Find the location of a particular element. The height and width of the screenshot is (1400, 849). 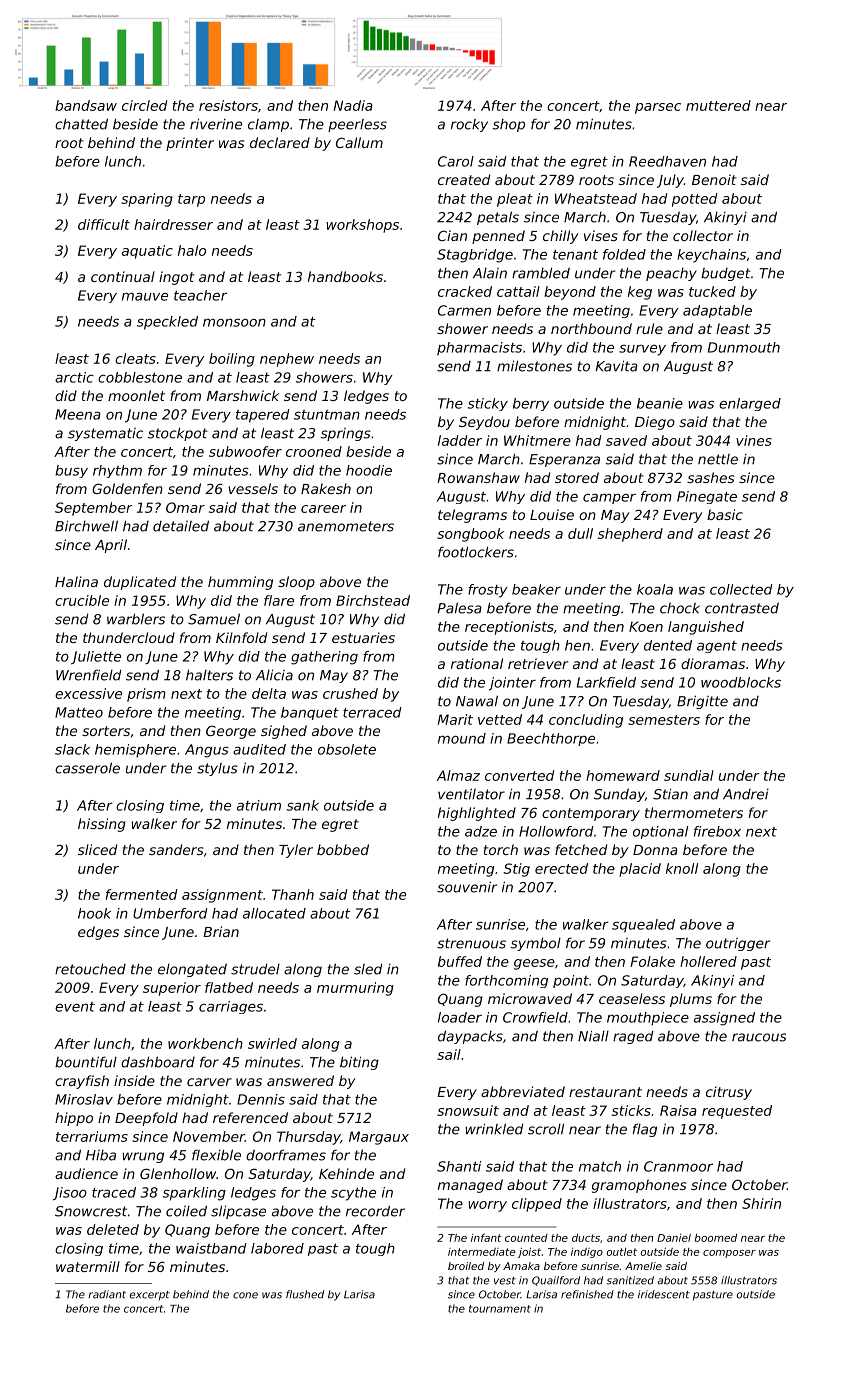

muttered is located at coordinates (718, 105).
